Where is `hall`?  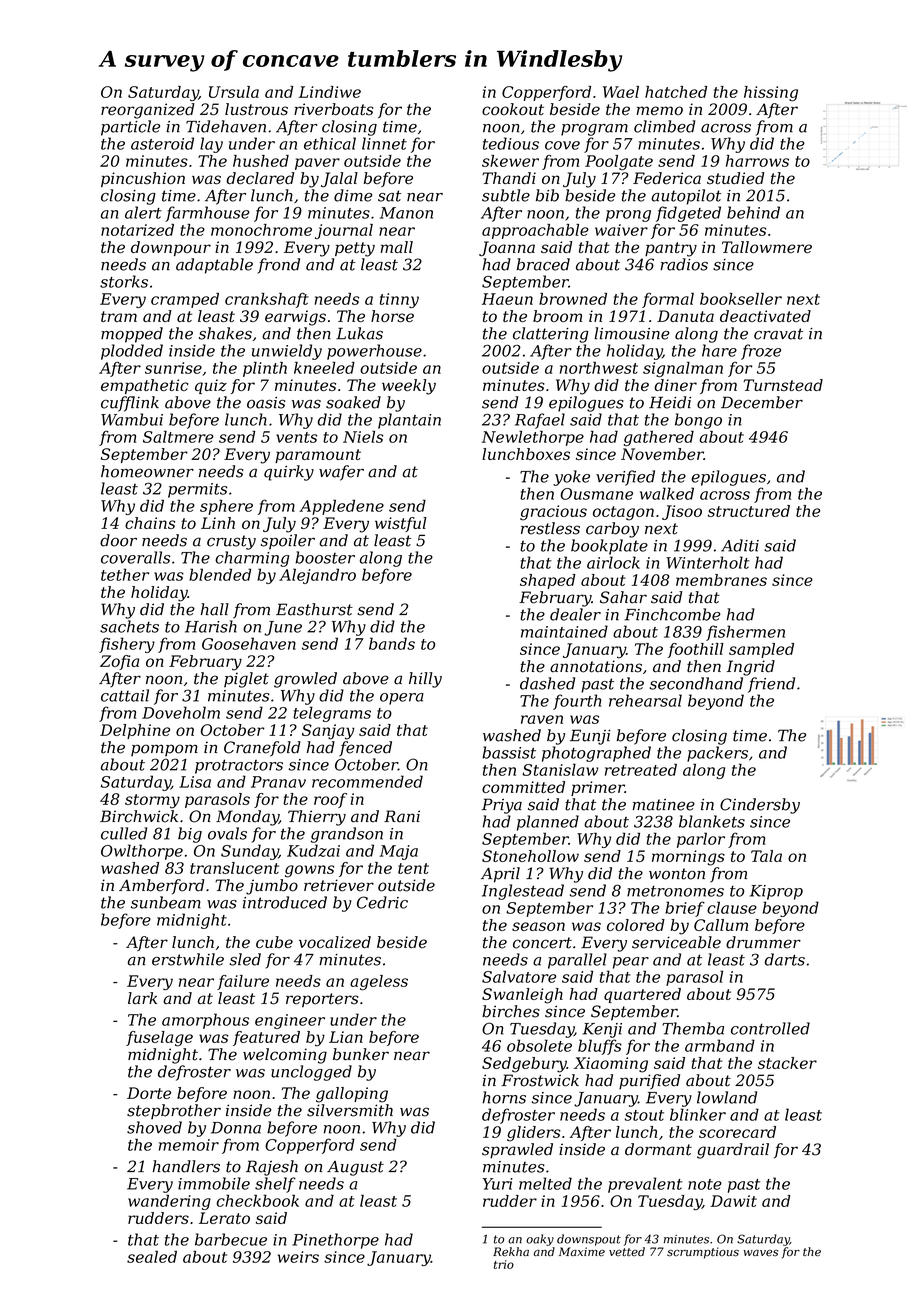
hall is located at coordinates (215, 609).
